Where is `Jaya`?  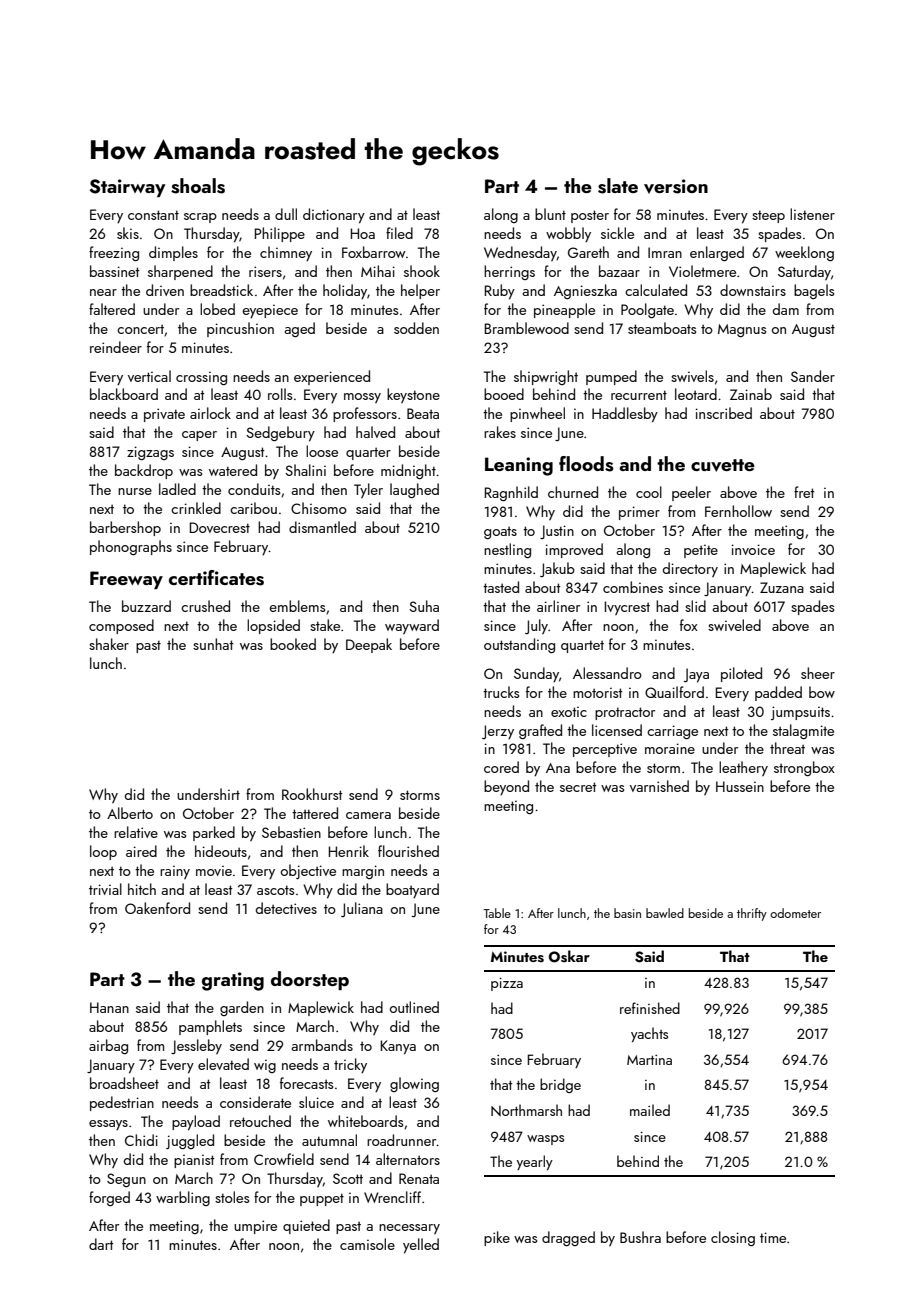 Jaya is located at coordinates (696, 675).
